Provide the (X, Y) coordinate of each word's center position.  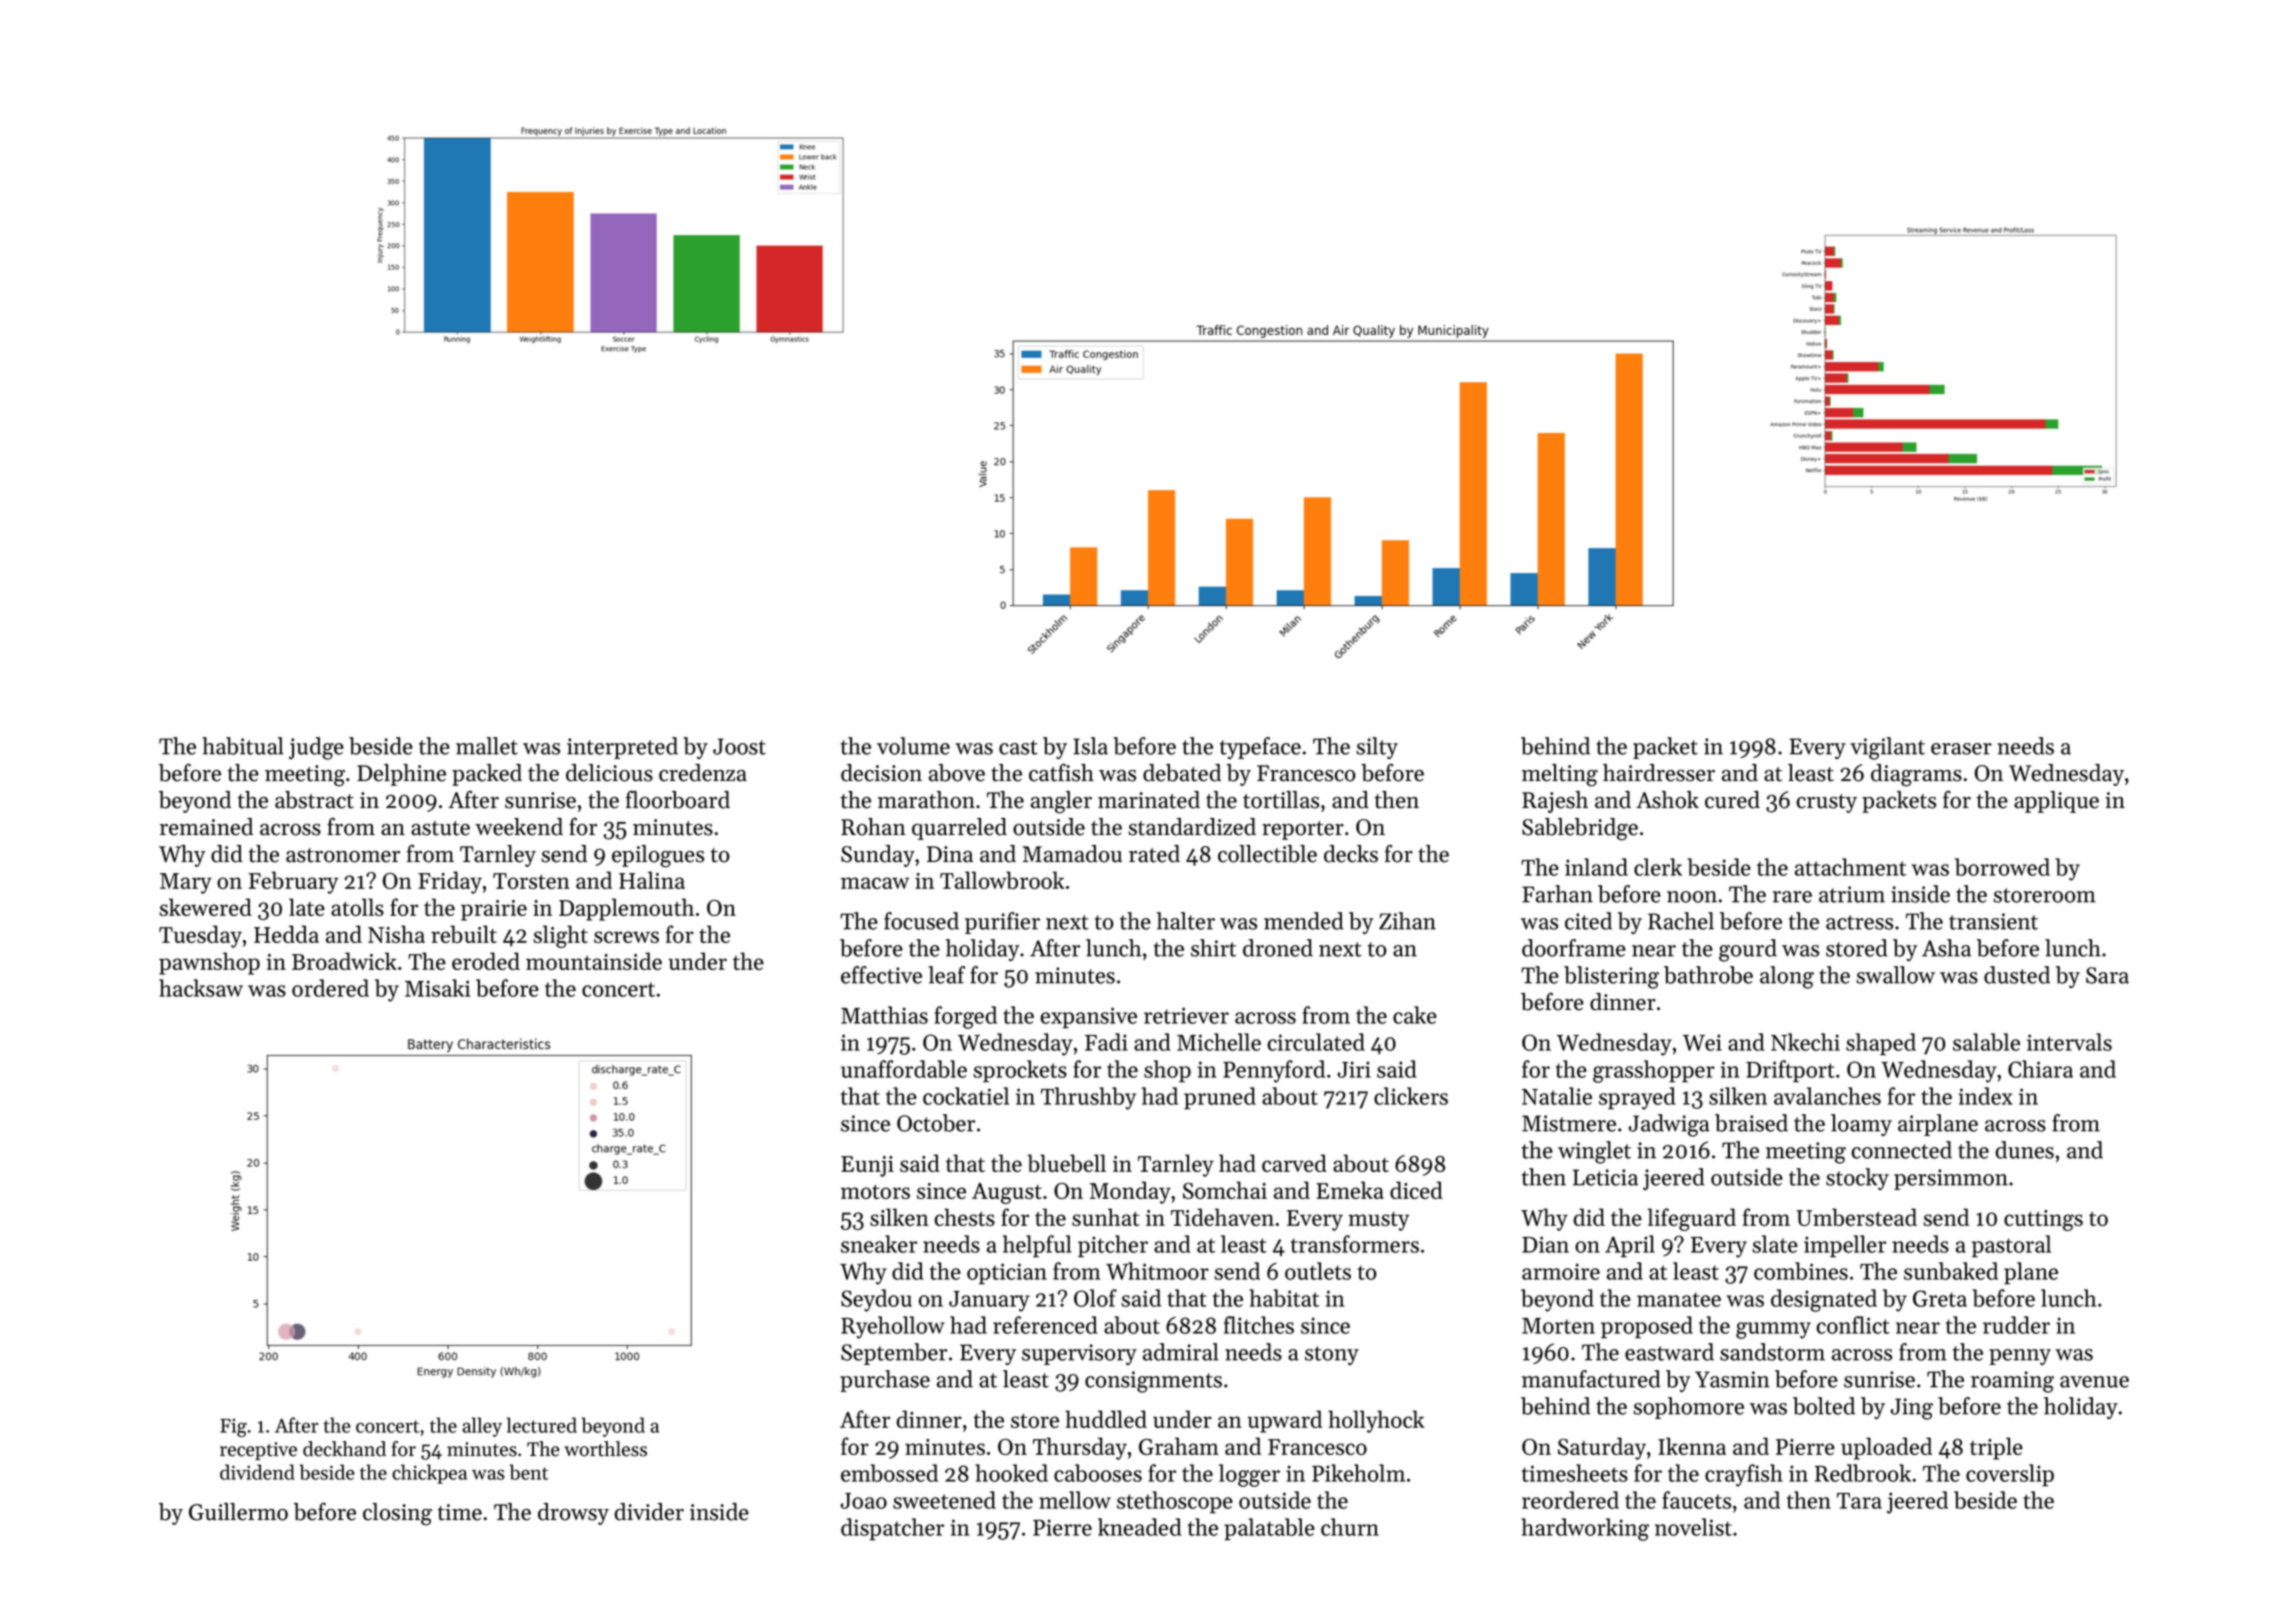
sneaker (879, 1244)
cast (1018, 747)
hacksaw (201, 988)
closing (397, 1514)
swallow (1895, 975)
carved (1294, 1163)
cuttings (2043, 1220)
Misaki (437, 988)
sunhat (1106, 1217)
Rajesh (1555, 802)
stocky (1857, 1179)
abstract (314, 800)
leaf (946, 975)
